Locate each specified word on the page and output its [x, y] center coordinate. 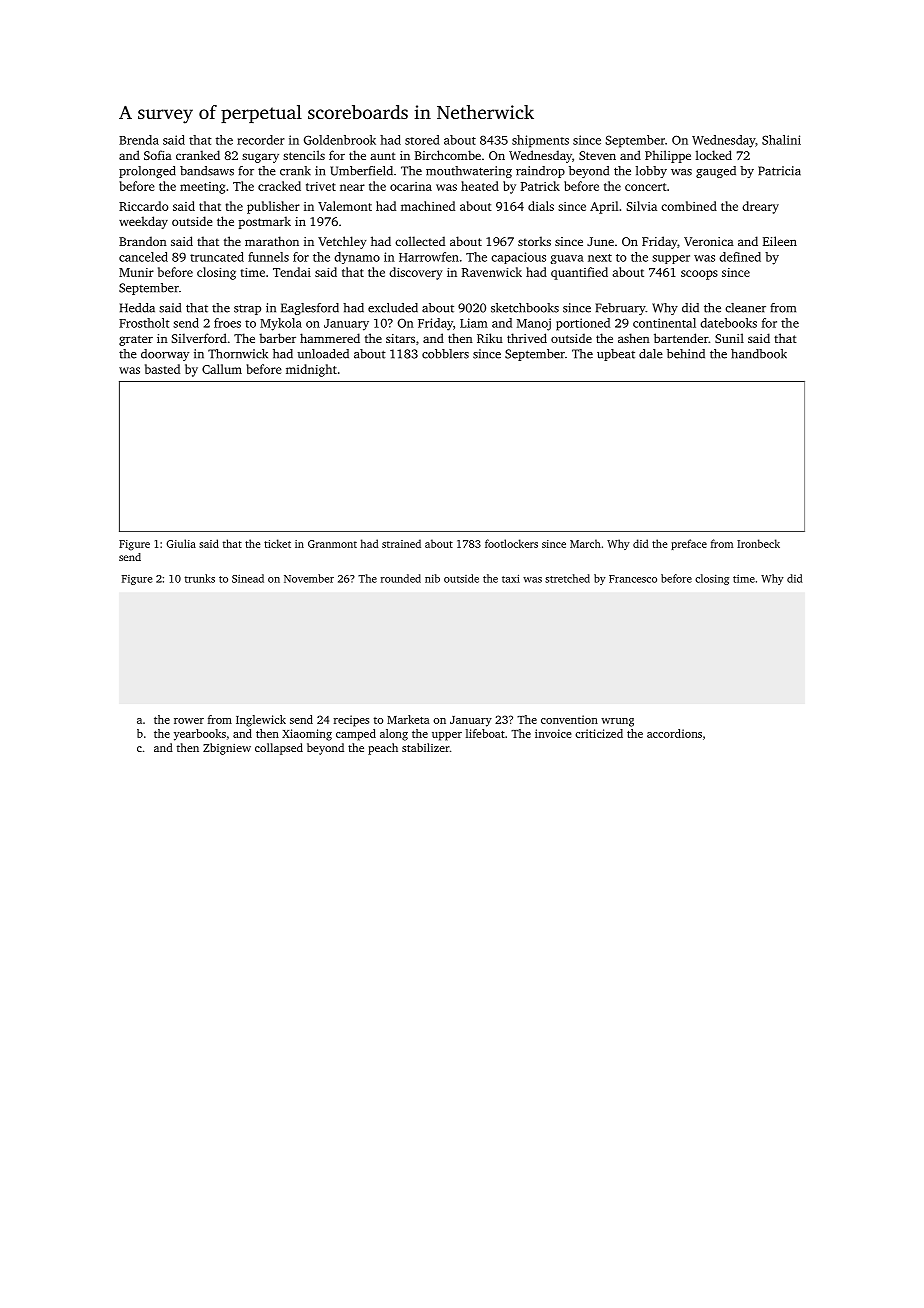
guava [567, 259]
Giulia [181, 543]
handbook [759, 354]
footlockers [511, 543]
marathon [272, 241]
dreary [760, 207]
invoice [553, 733]
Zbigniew [227, 749]
